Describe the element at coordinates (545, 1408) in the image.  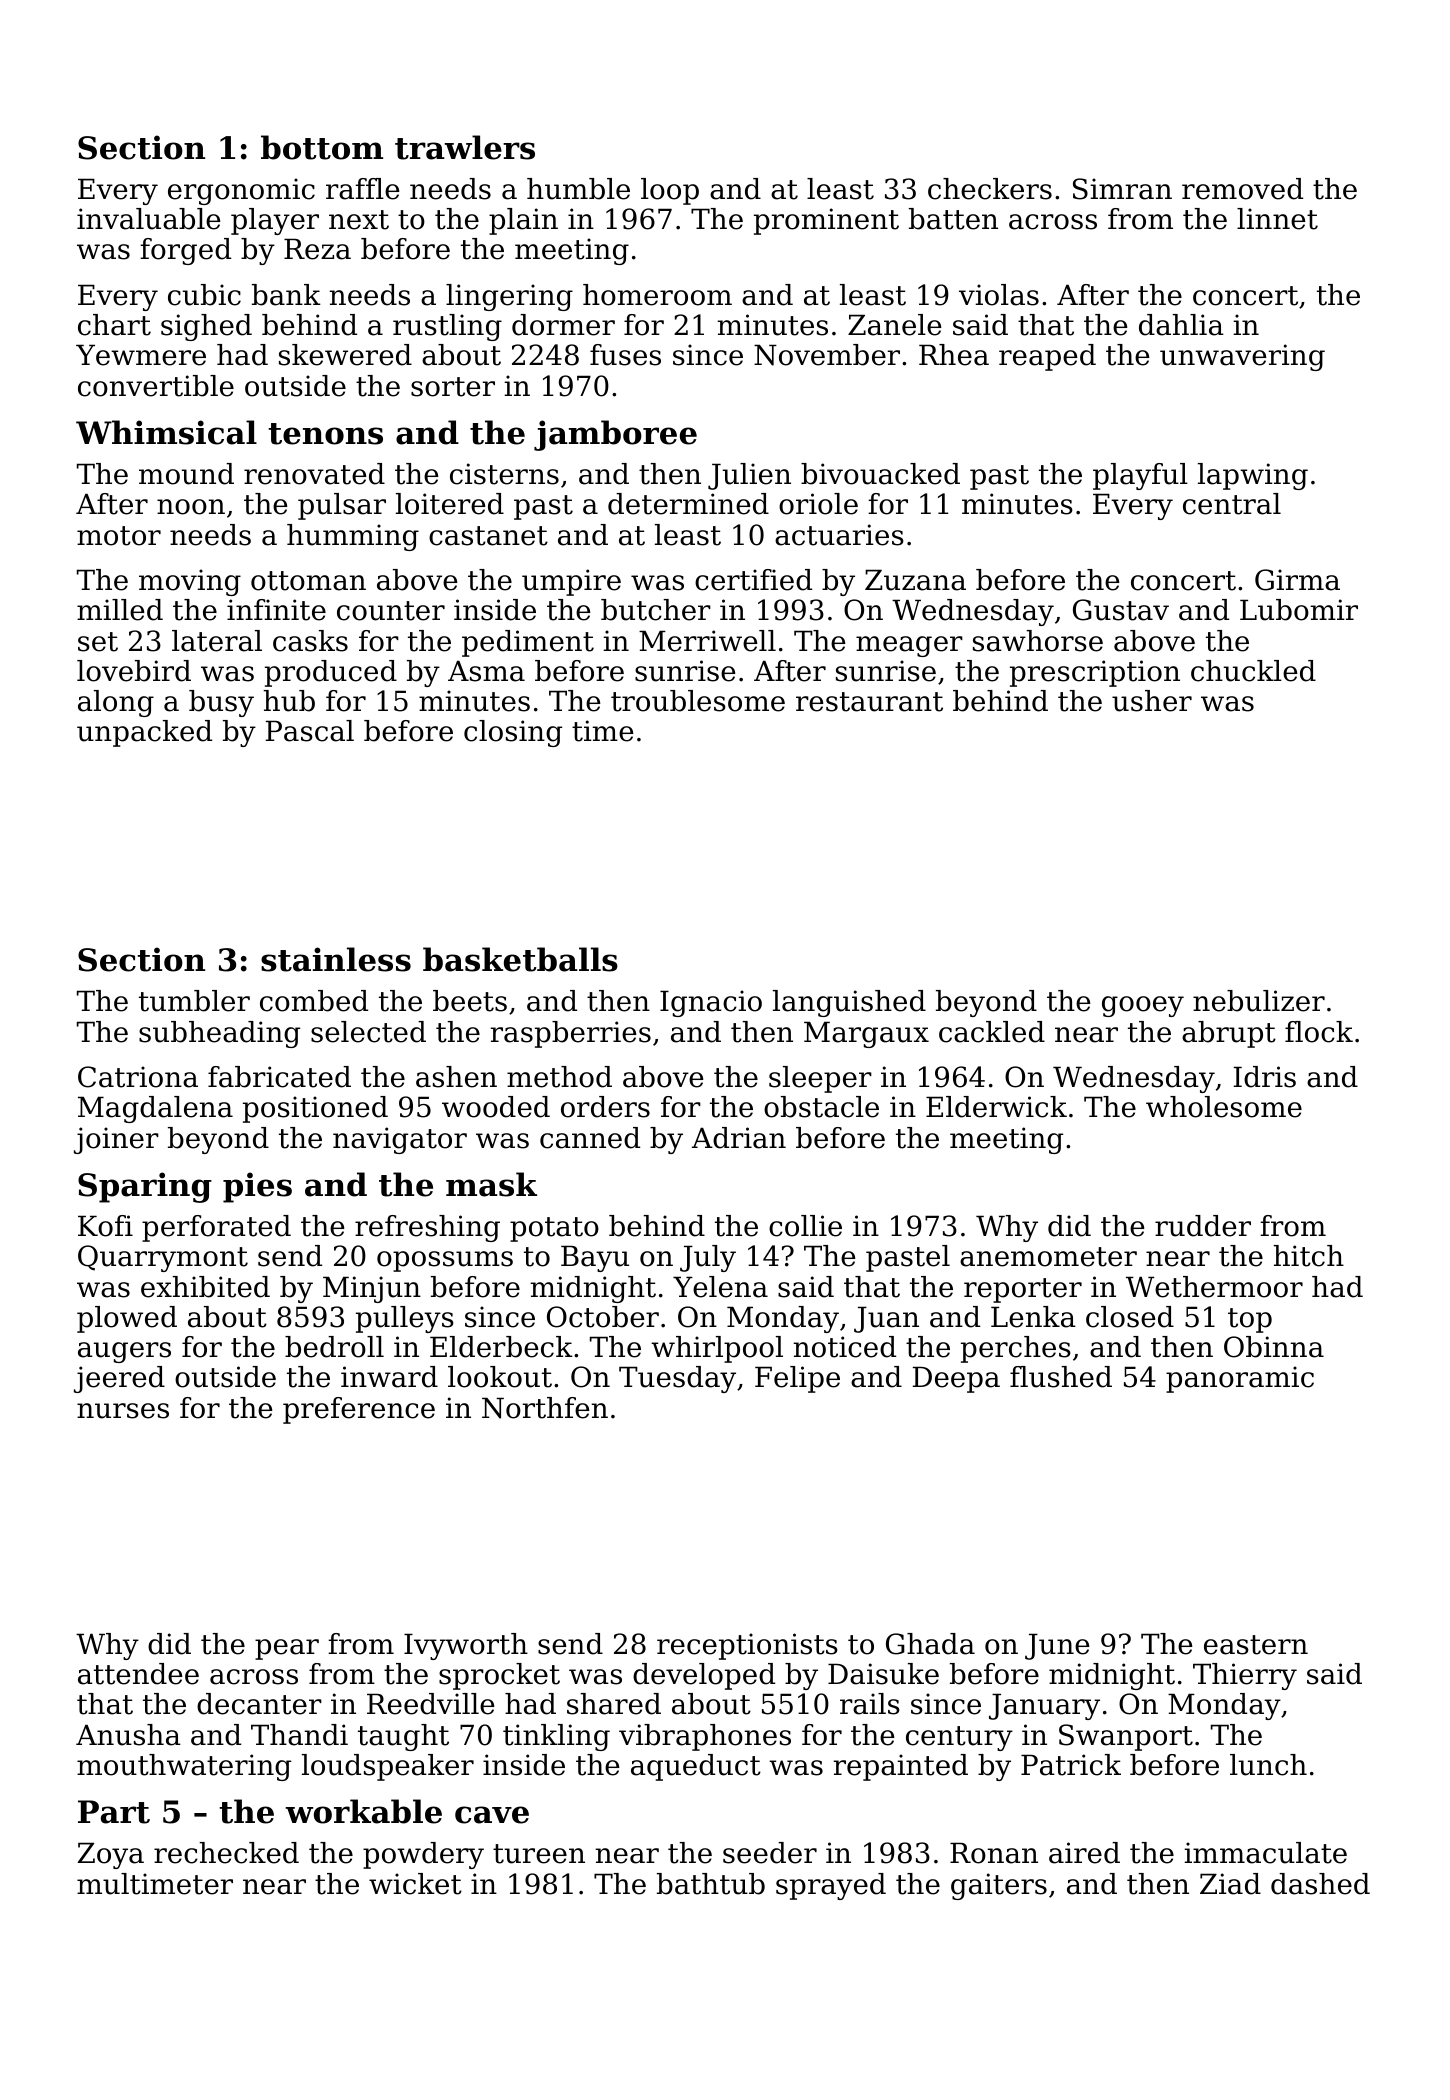
I see `Northfen` at that location.
